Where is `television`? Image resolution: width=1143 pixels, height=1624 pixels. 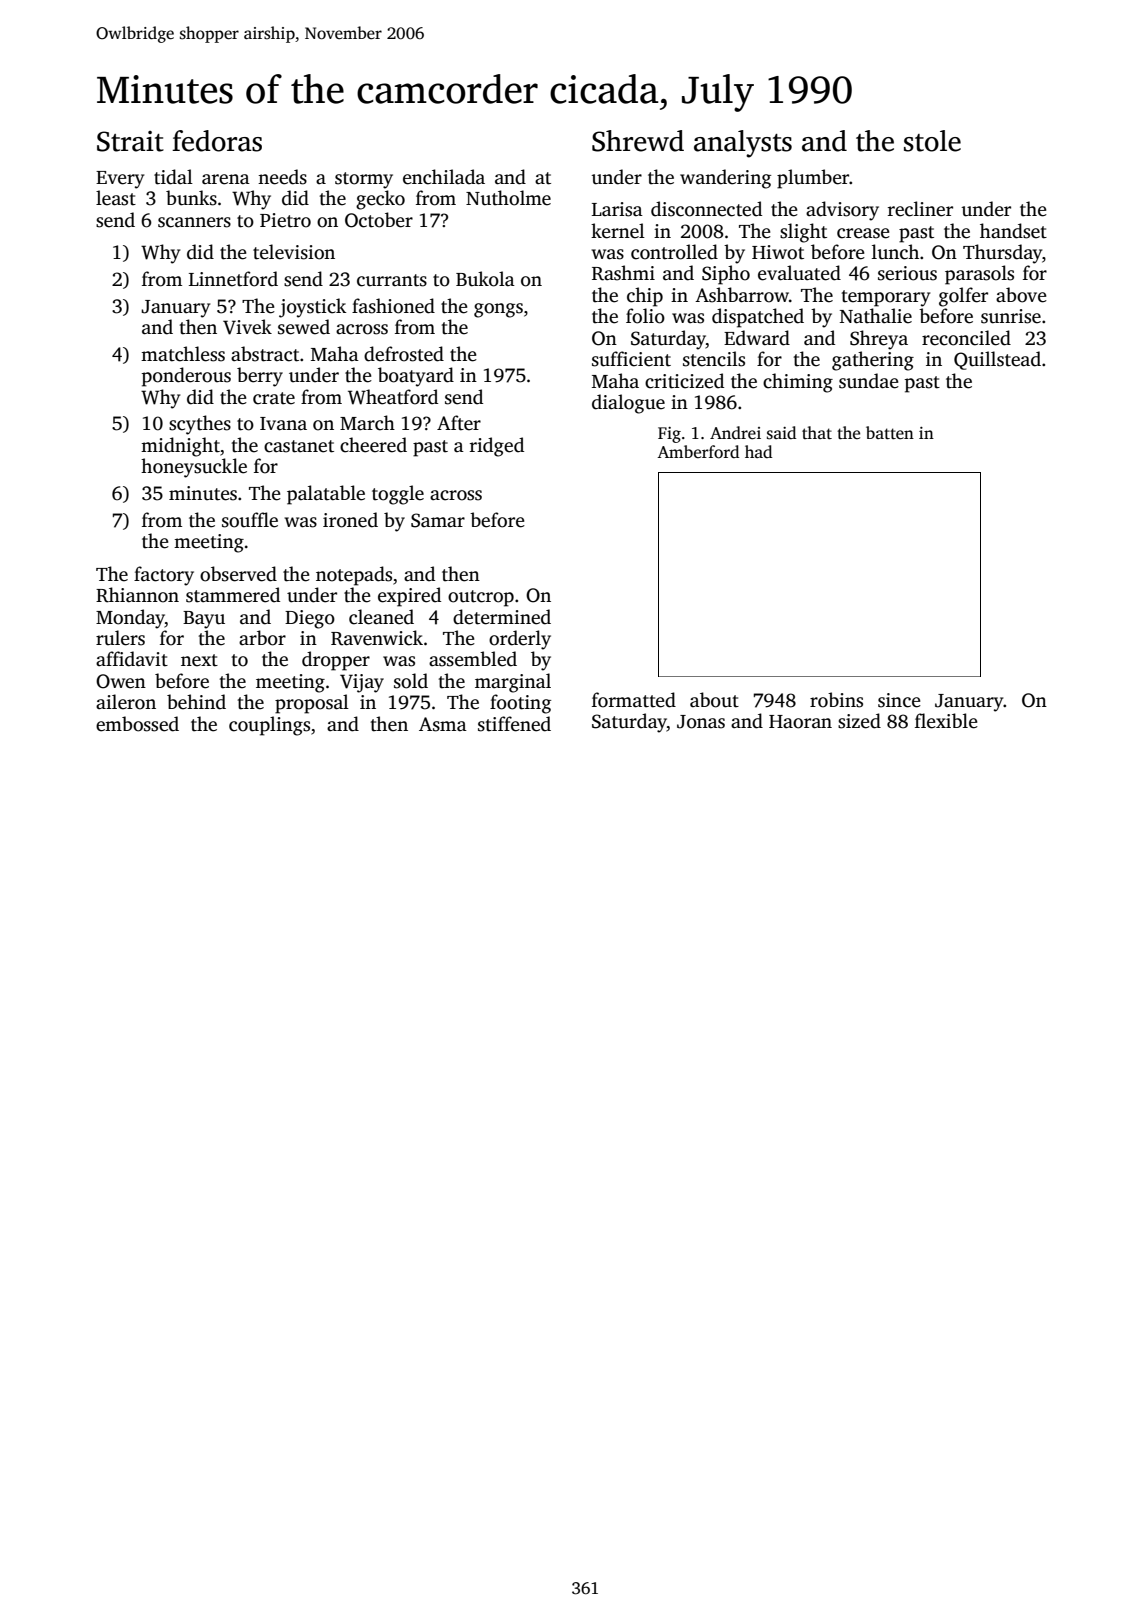
television is located at coordinates (294, 252).
